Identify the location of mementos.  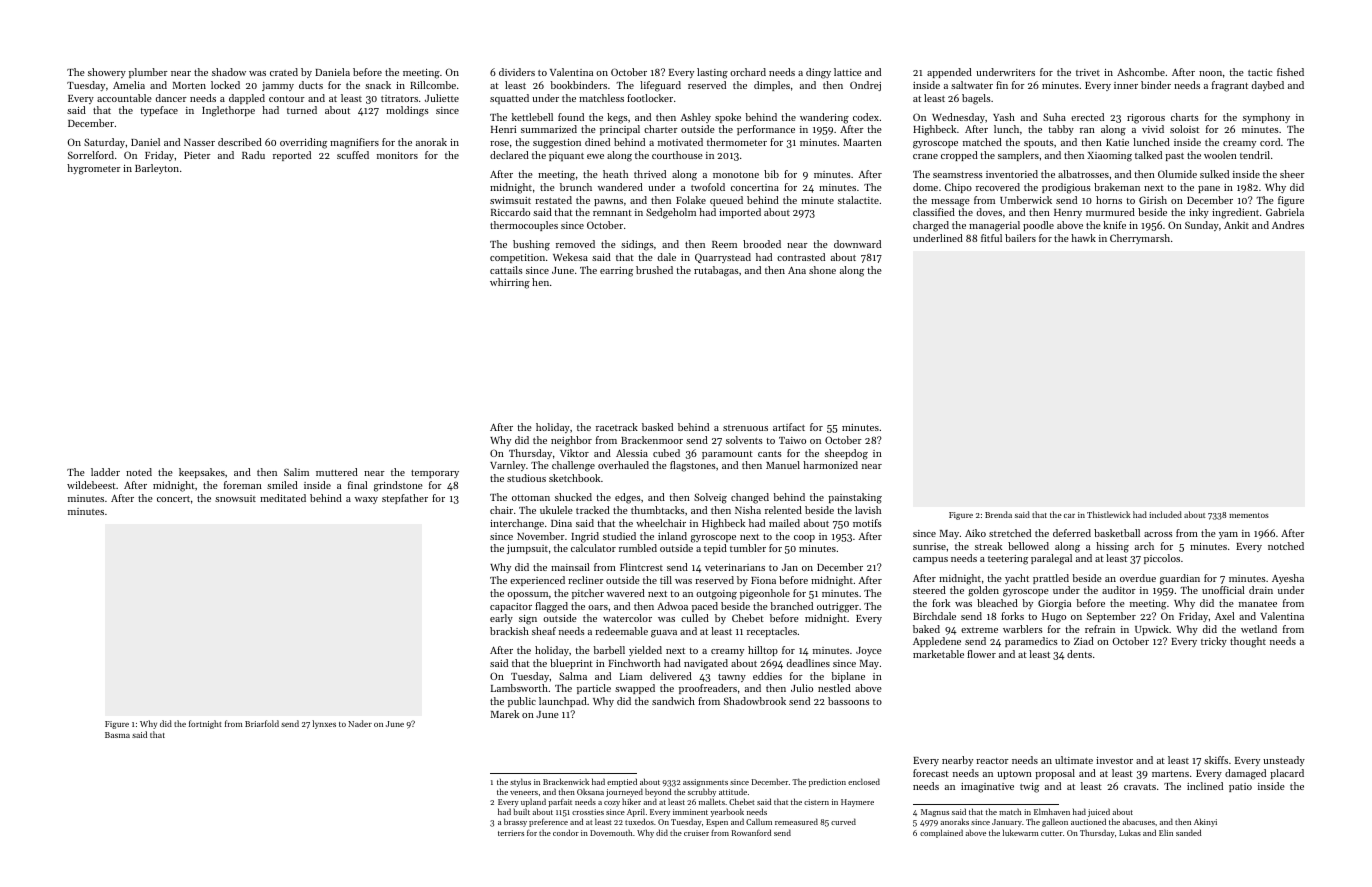
(1249, 515).
